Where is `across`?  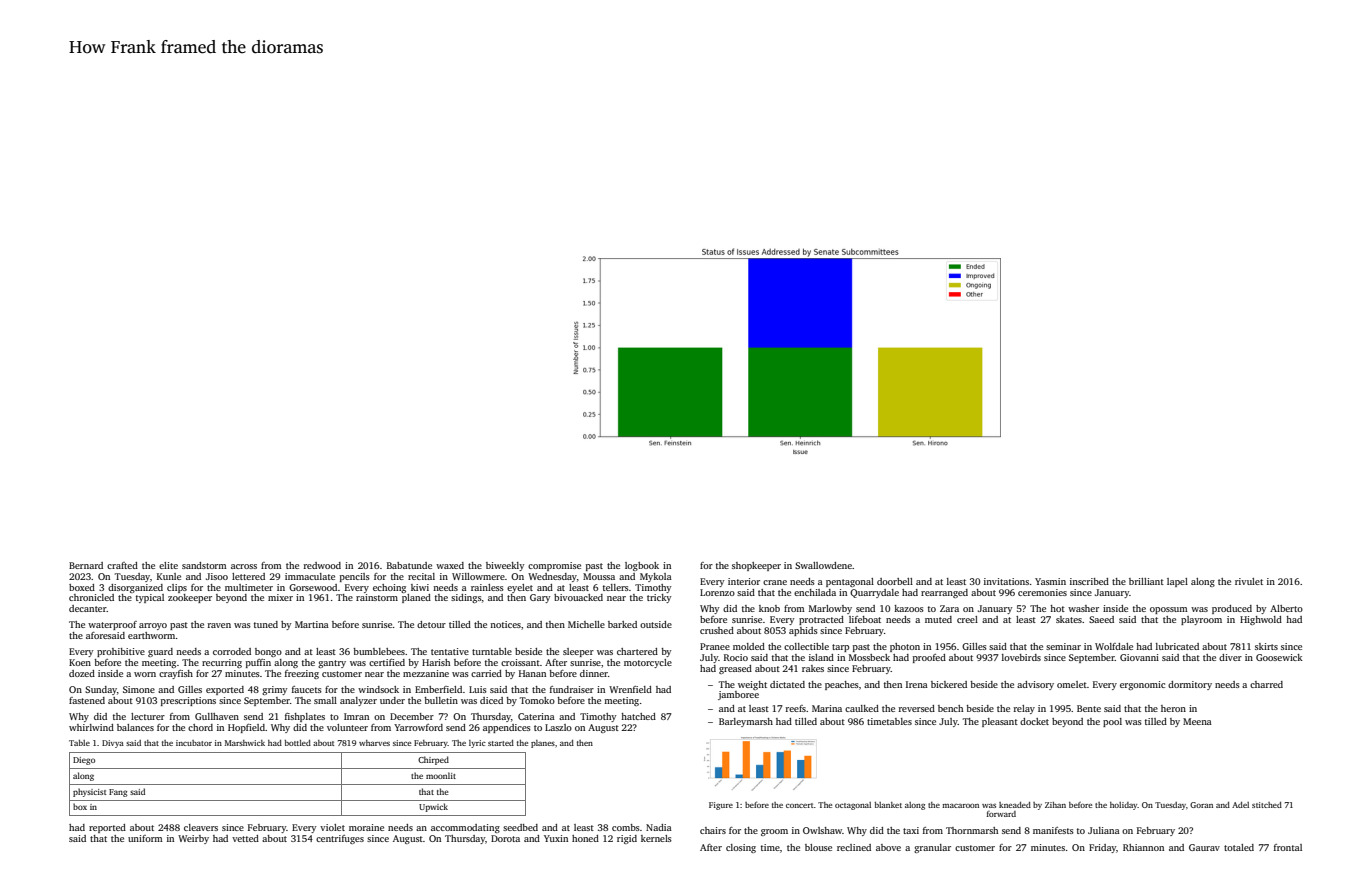
across is located at coordinates (244, 566).
